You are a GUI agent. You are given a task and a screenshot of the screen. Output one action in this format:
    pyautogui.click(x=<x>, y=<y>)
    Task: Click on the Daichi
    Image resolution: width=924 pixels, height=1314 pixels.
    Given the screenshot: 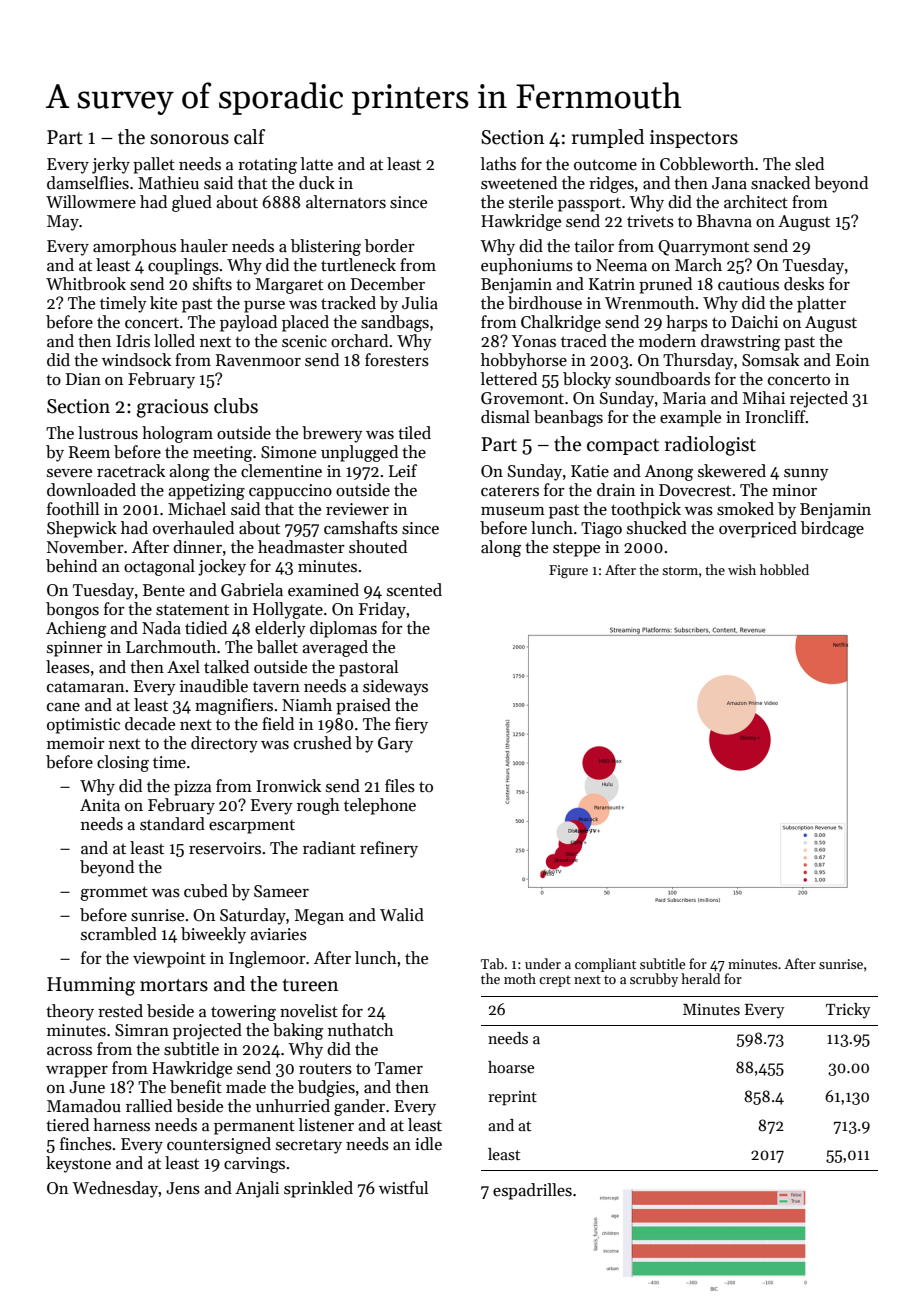 What is the action you would take?
    pyautogui.click(x=754, y=322)
